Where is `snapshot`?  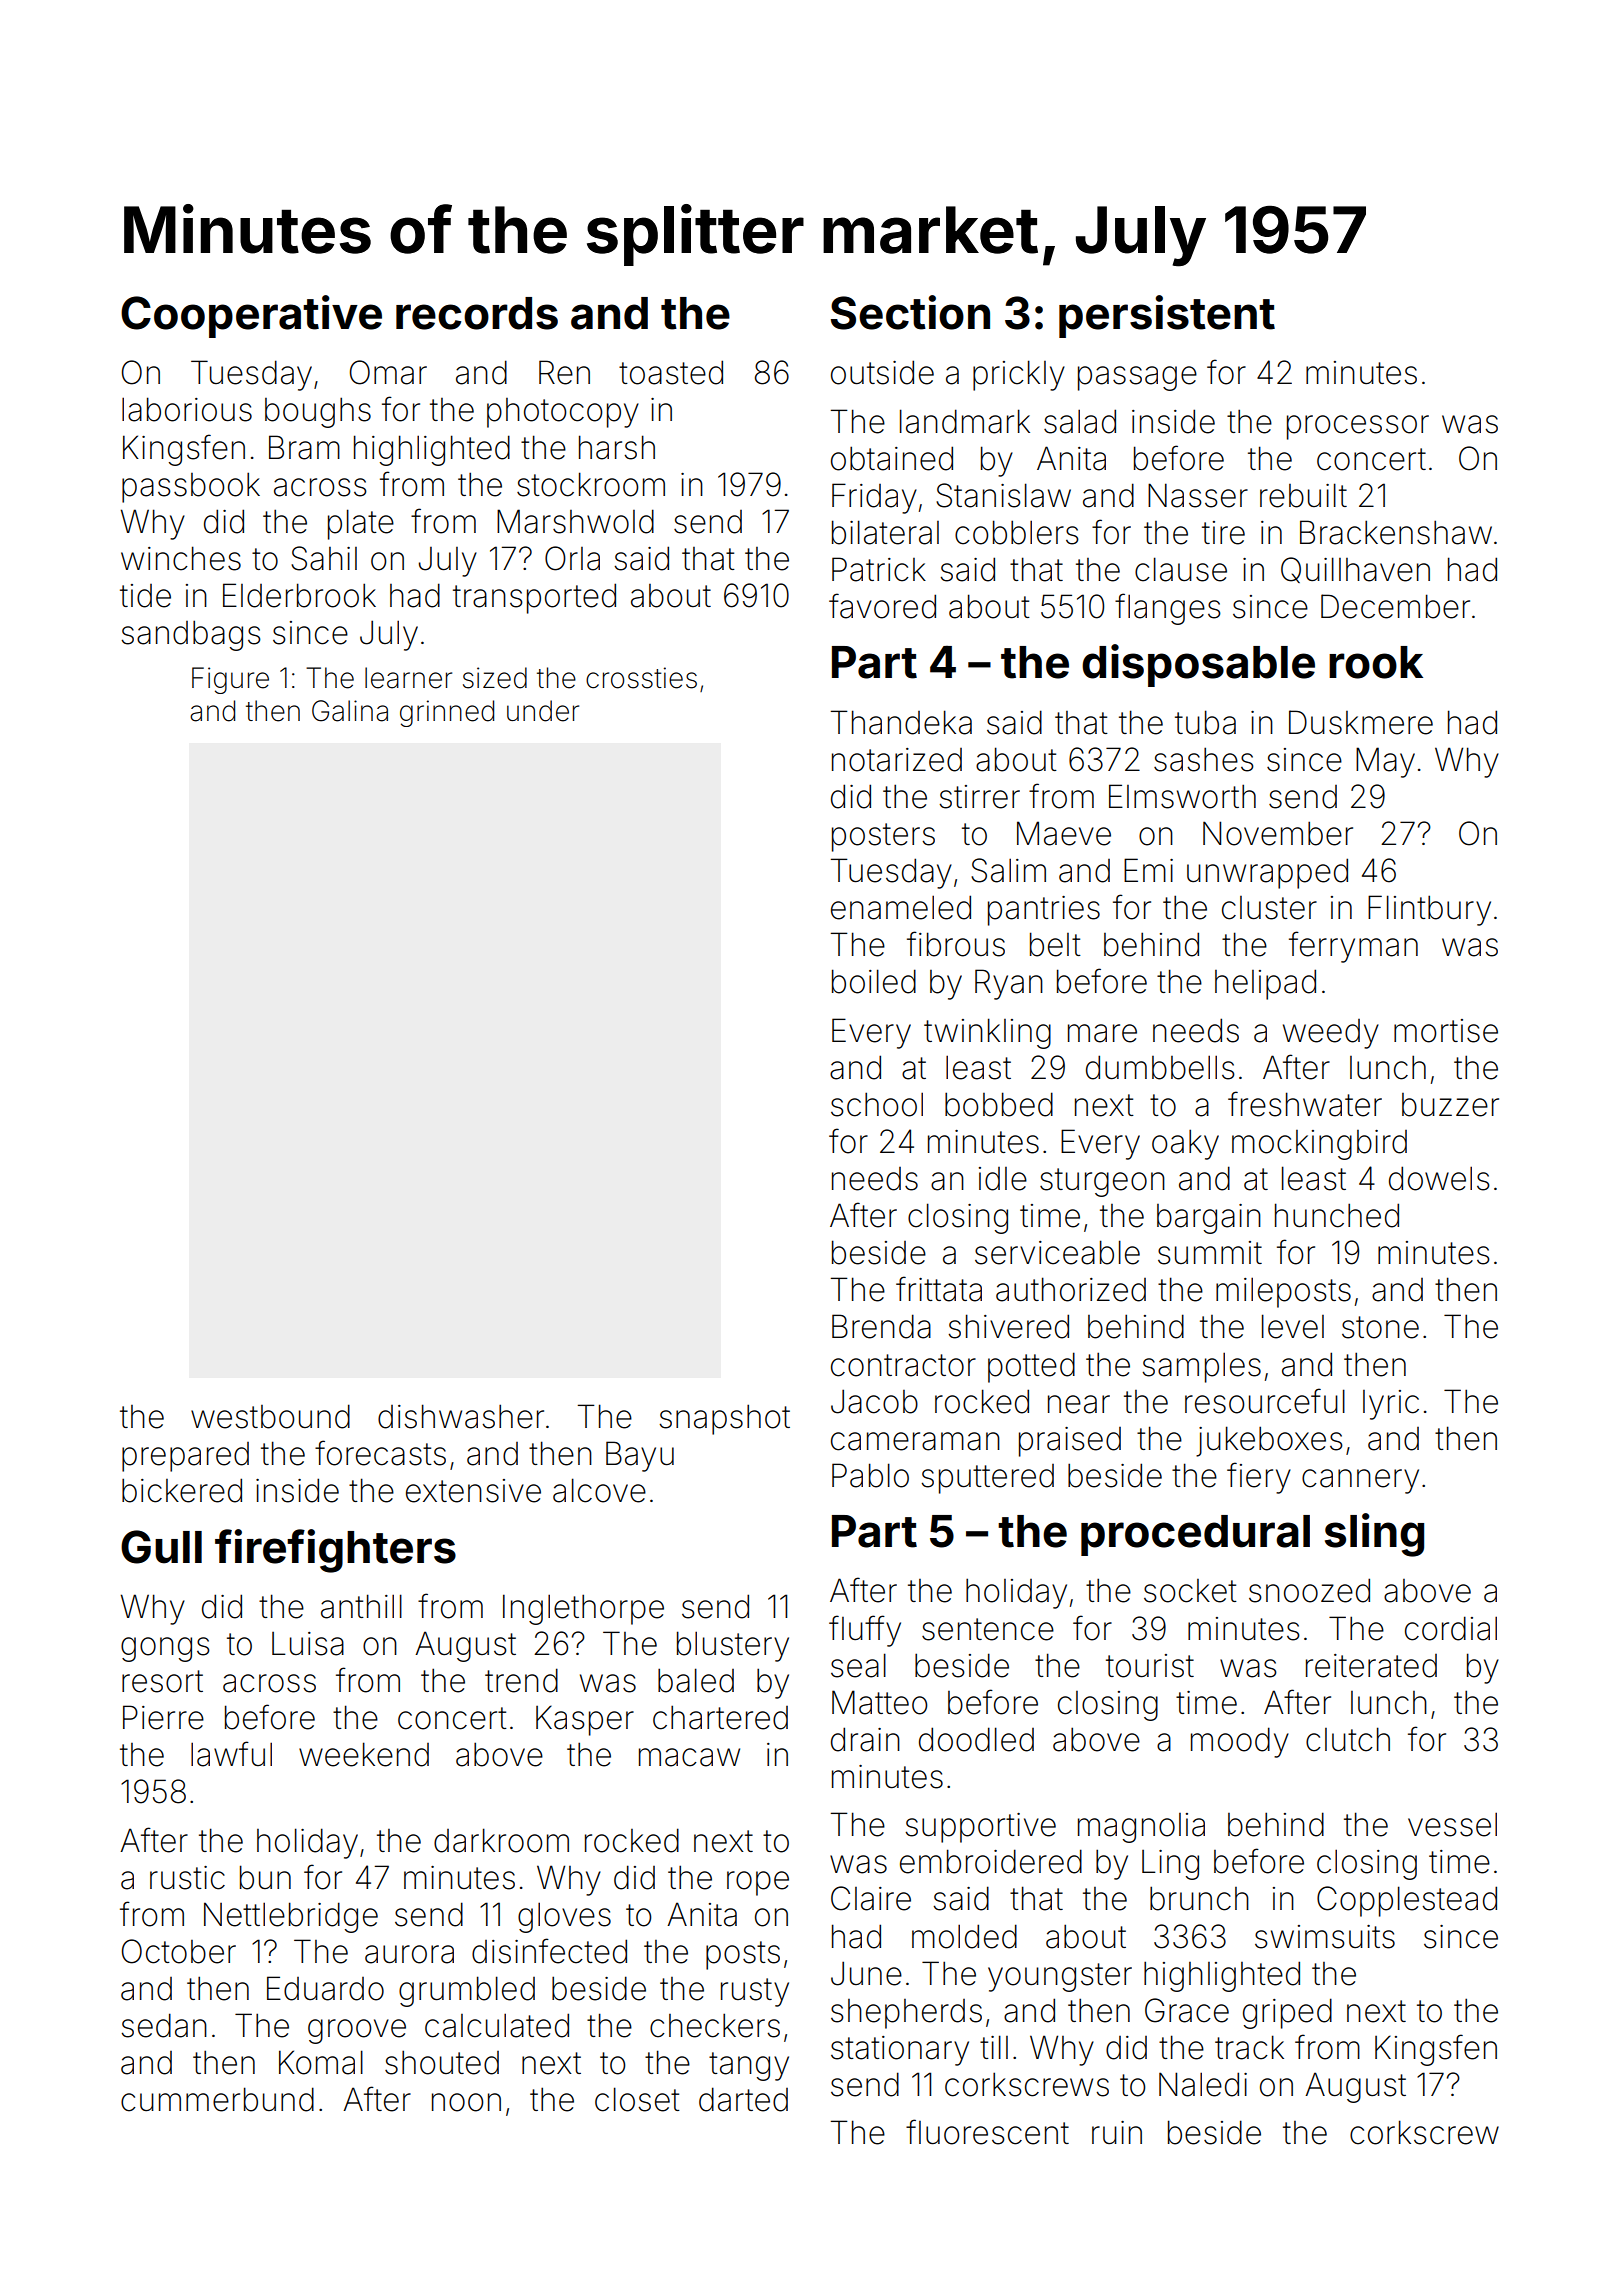
snapshot is located at coordinates (724, 1419).
